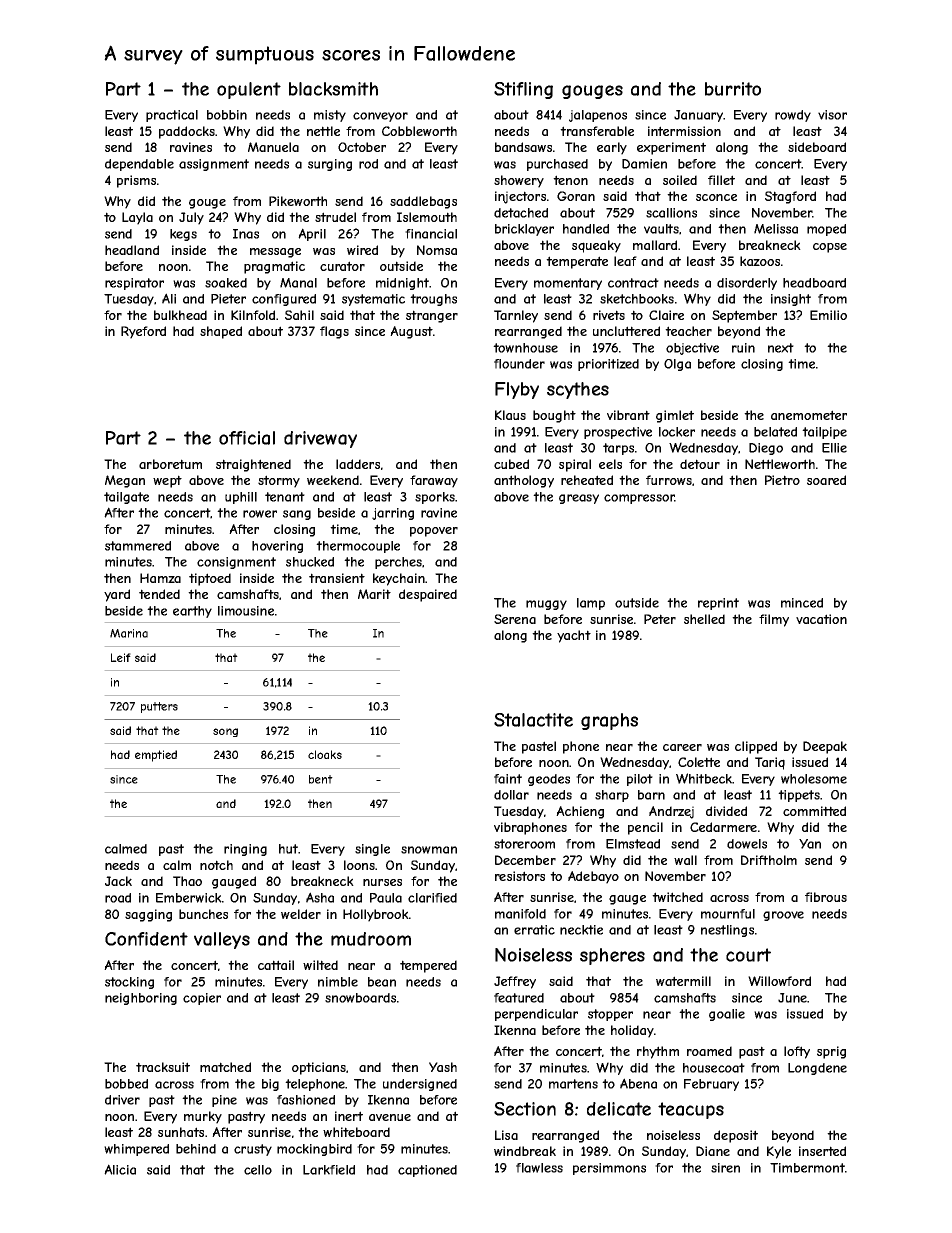 The width and height of the screenshot is (952, 1233). Describe the element at coordinates (677, 897) in the screenshot. I see `twitched` at that location.
